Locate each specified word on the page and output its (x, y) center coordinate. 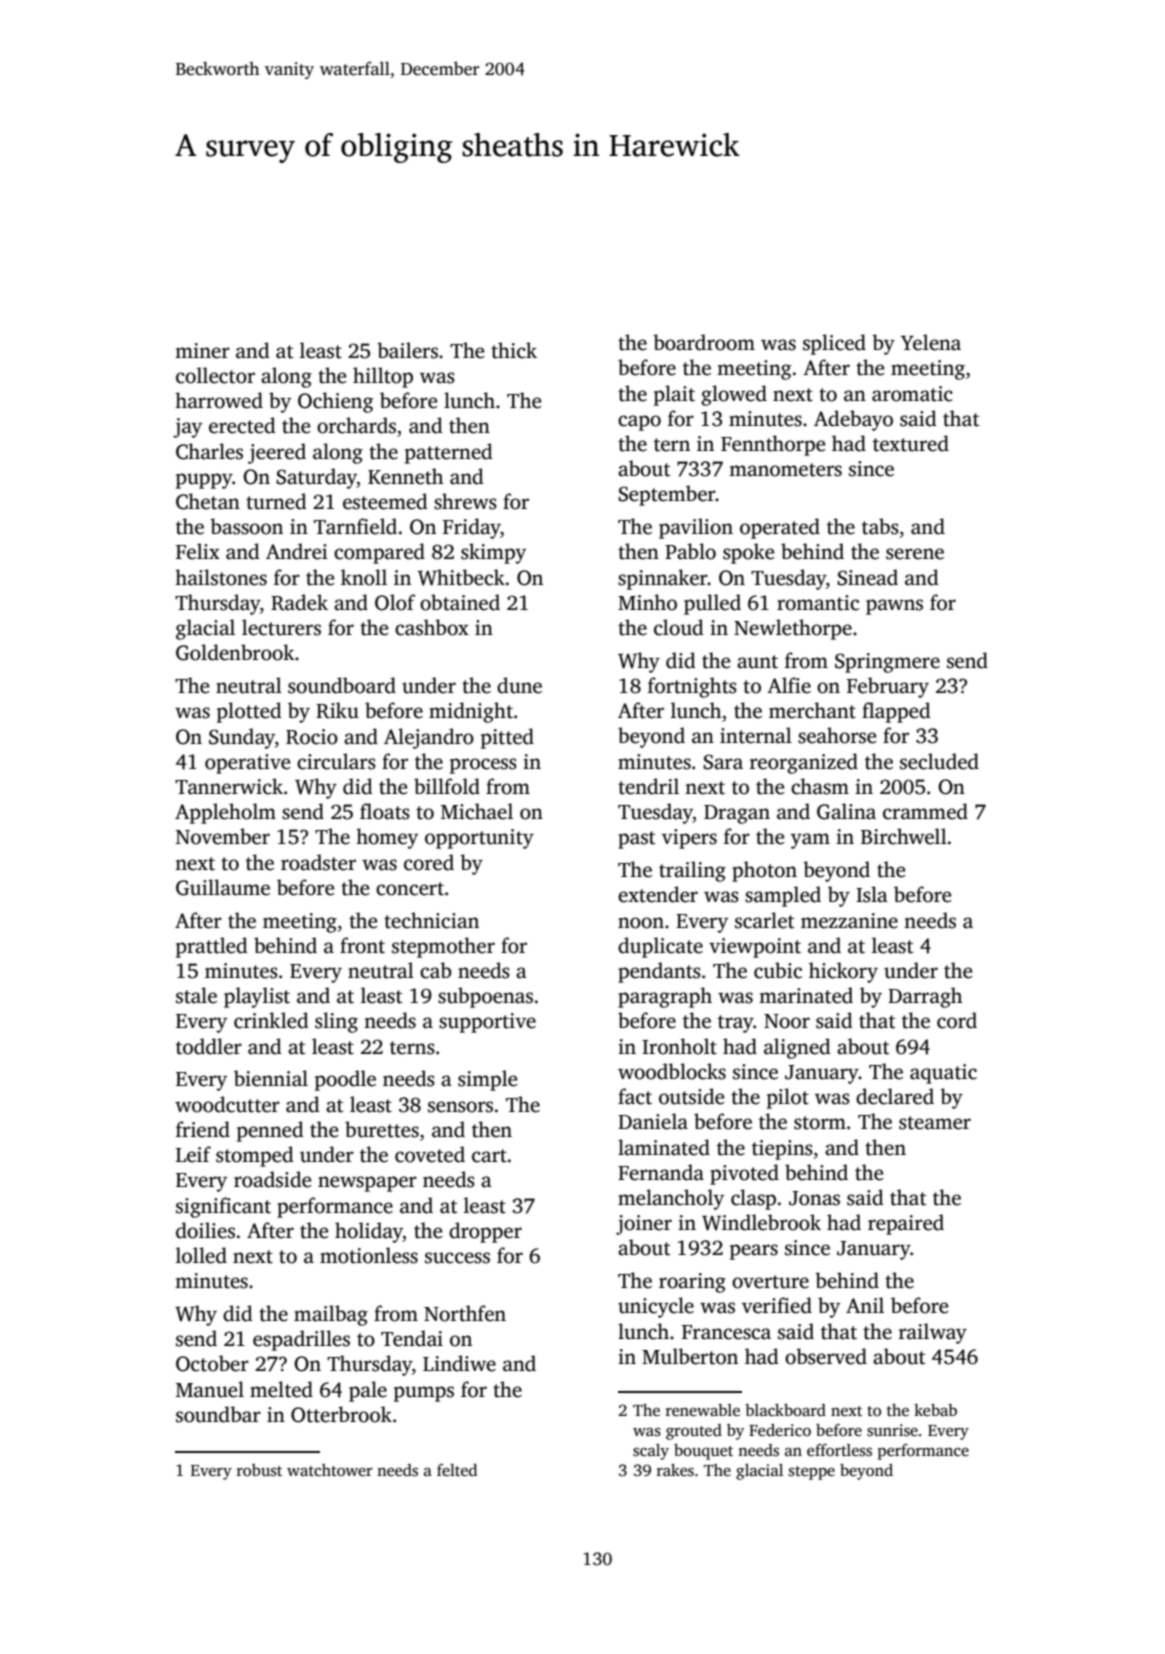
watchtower (330, 1470)
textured (911, 443)
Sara (723, 762)
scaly (651, 1452)
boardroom (704, 342)
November (223, 836)
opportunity (479, 839)
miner (202, 351)
